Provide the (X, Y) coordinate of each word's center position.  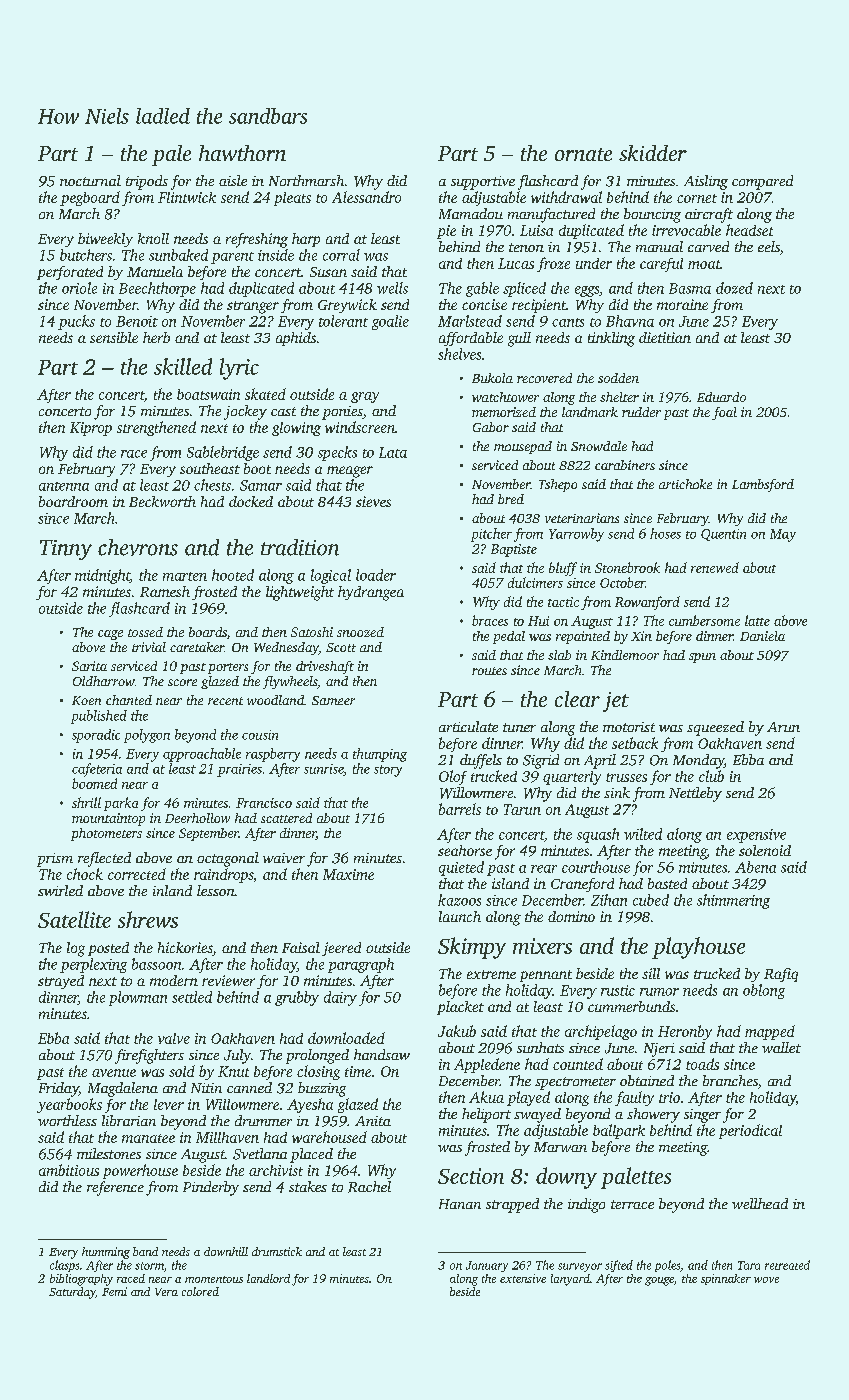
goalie (390, 322)
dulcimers (535, 582)
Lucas (516, 263)
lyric (239, 369)
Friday (59, 1089)
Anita (373, 1121)
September (209, 834)
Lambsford (763, 485)
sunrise (324, 770)
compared (762, 182)
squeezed (715, 728)
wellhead (760, 1203)
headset (749, 230)
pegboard (90, 198)
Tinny (66, 550)
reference (115, 1188)
